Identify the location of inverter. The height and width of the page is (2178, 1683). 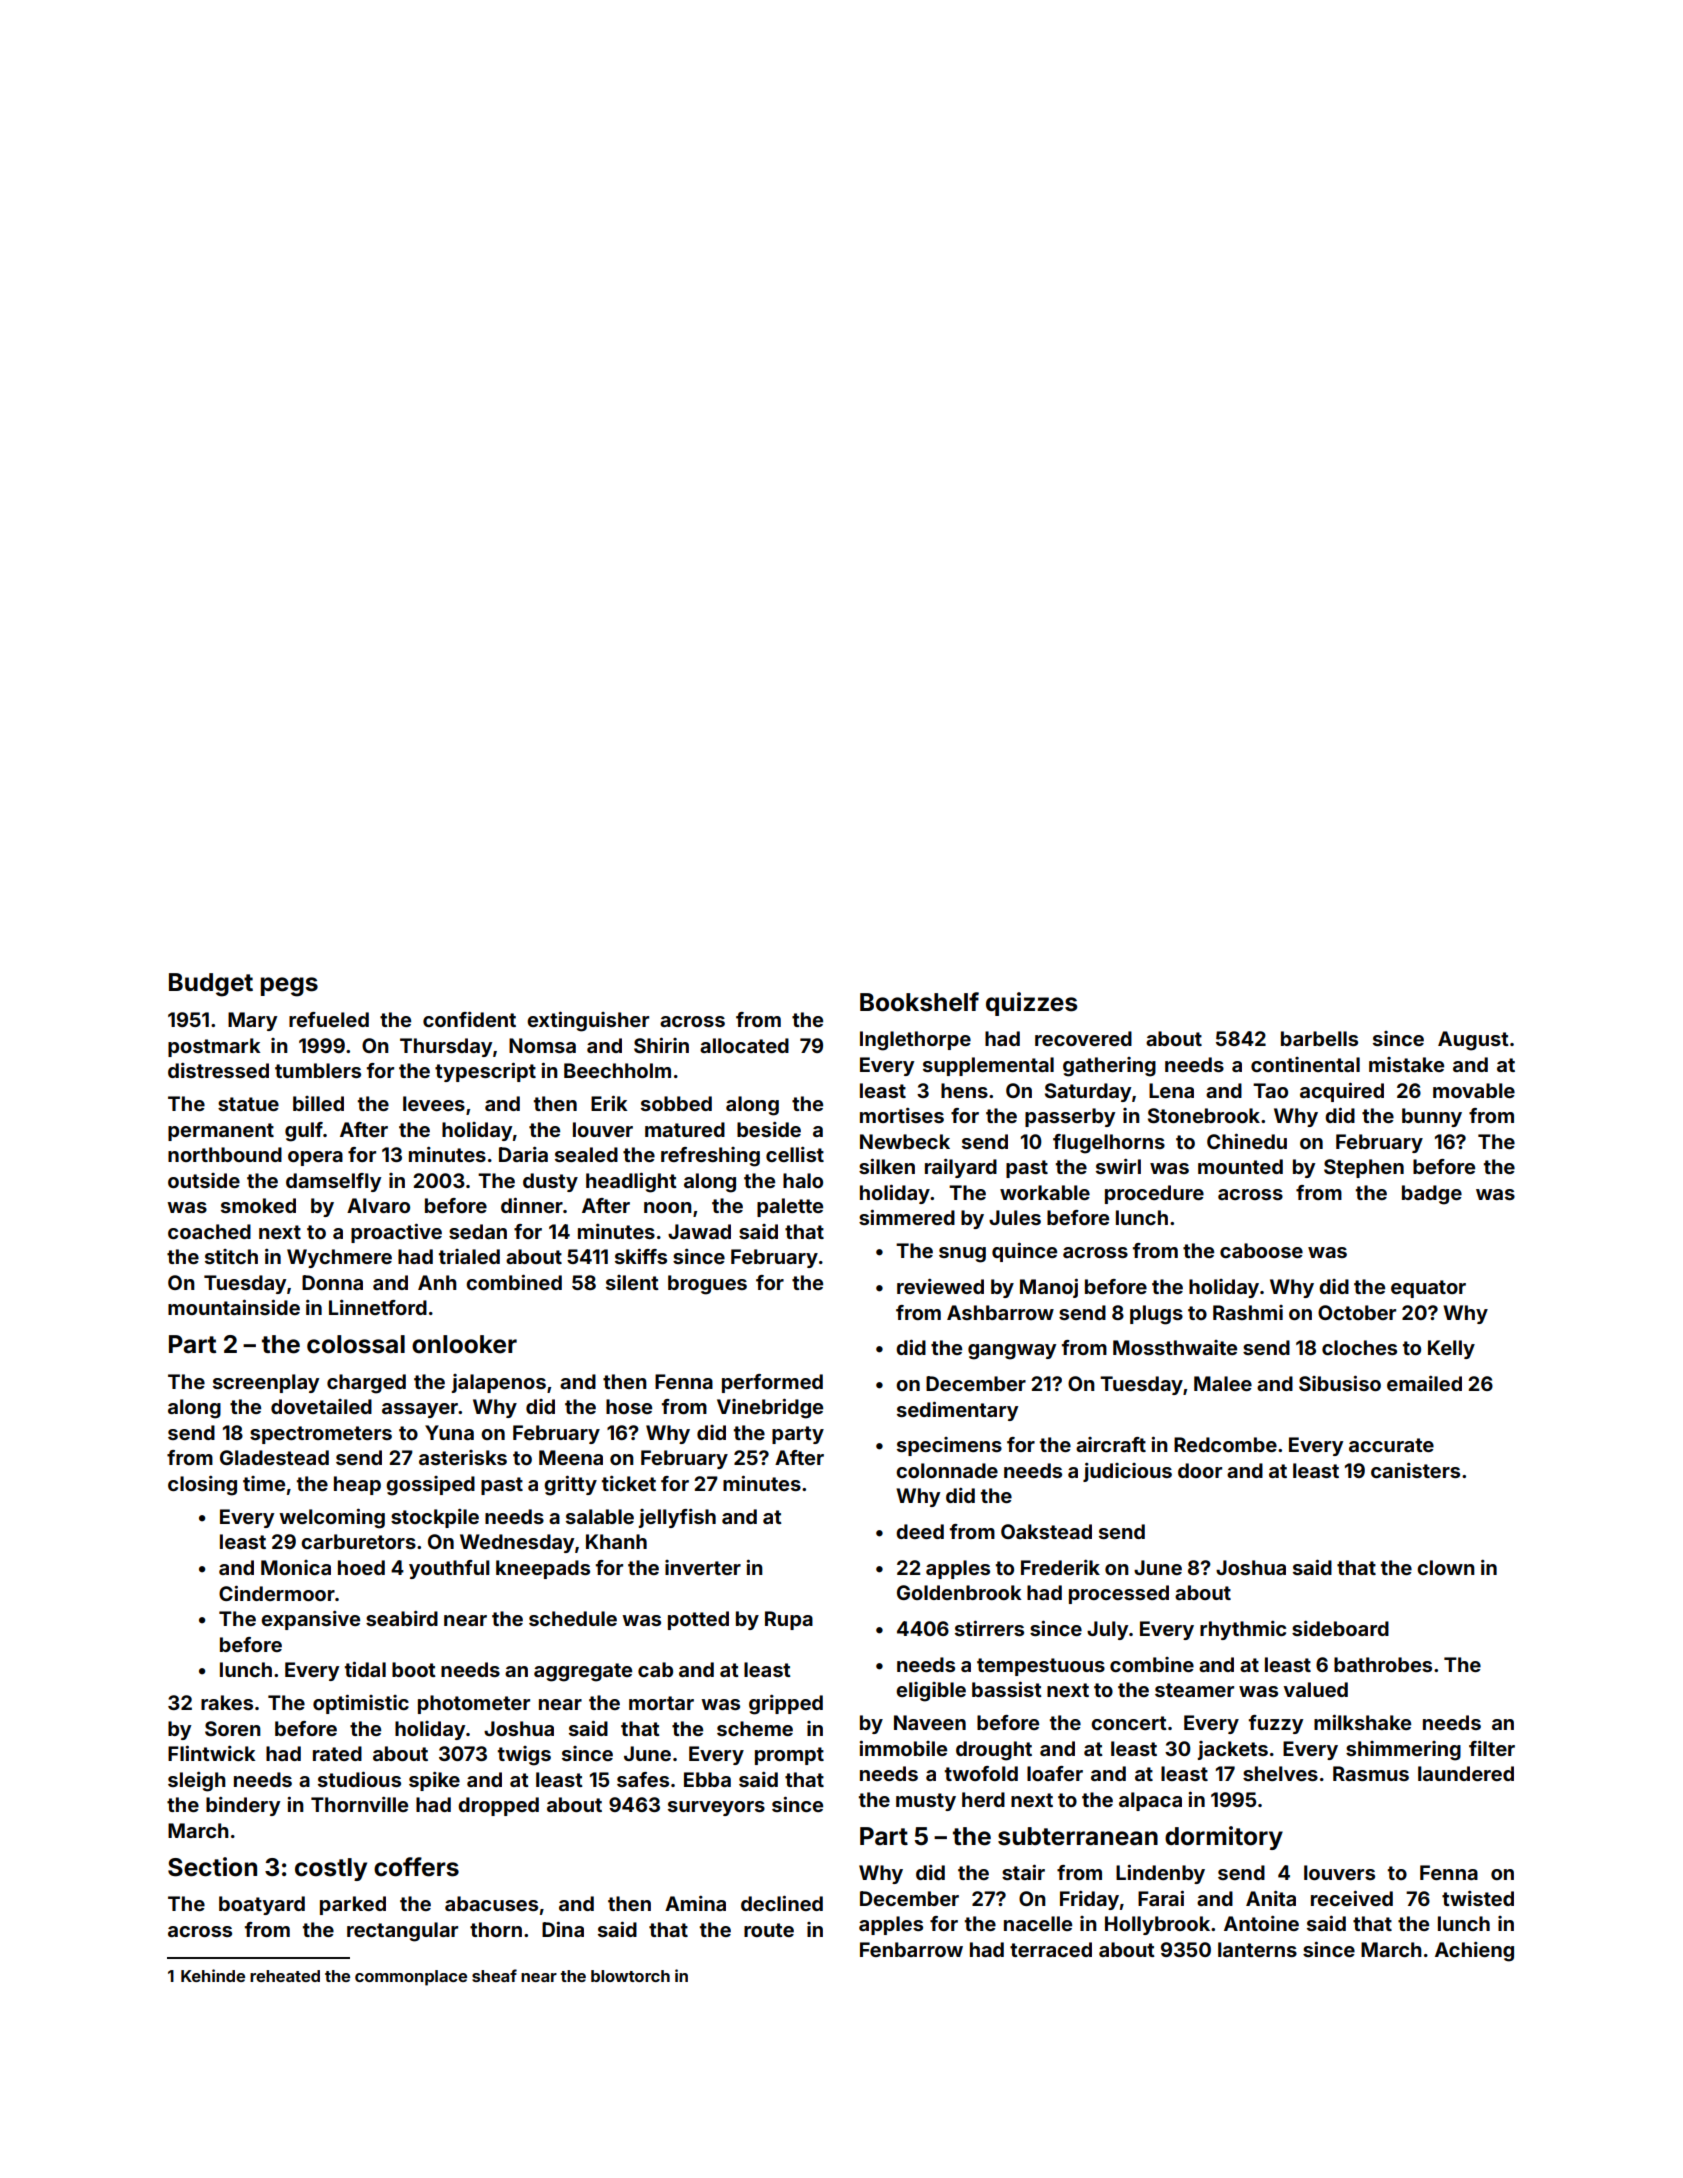
(703, 1567).
